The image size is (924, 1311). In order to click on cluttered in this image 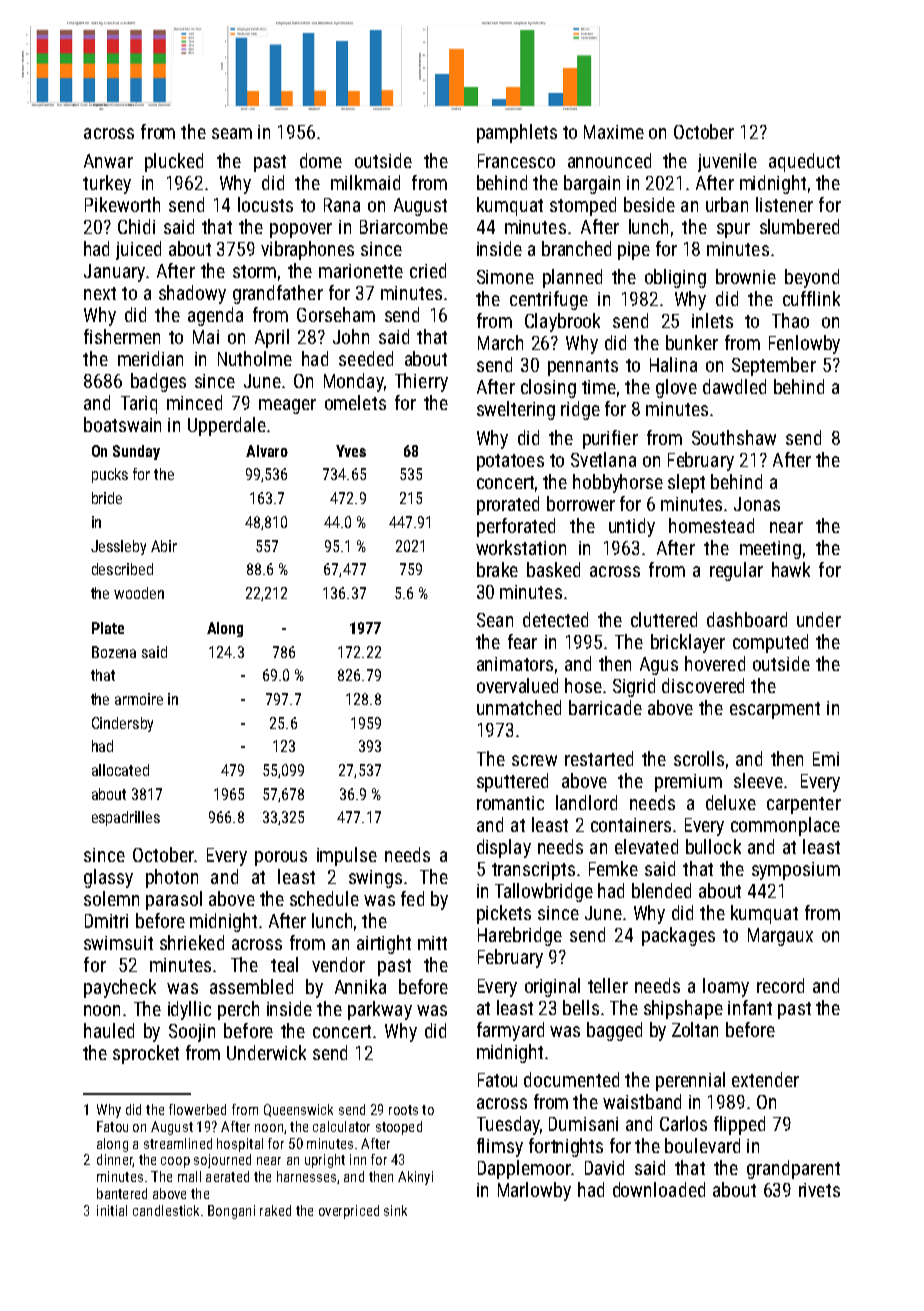, I will do `click(664, 619)`.
